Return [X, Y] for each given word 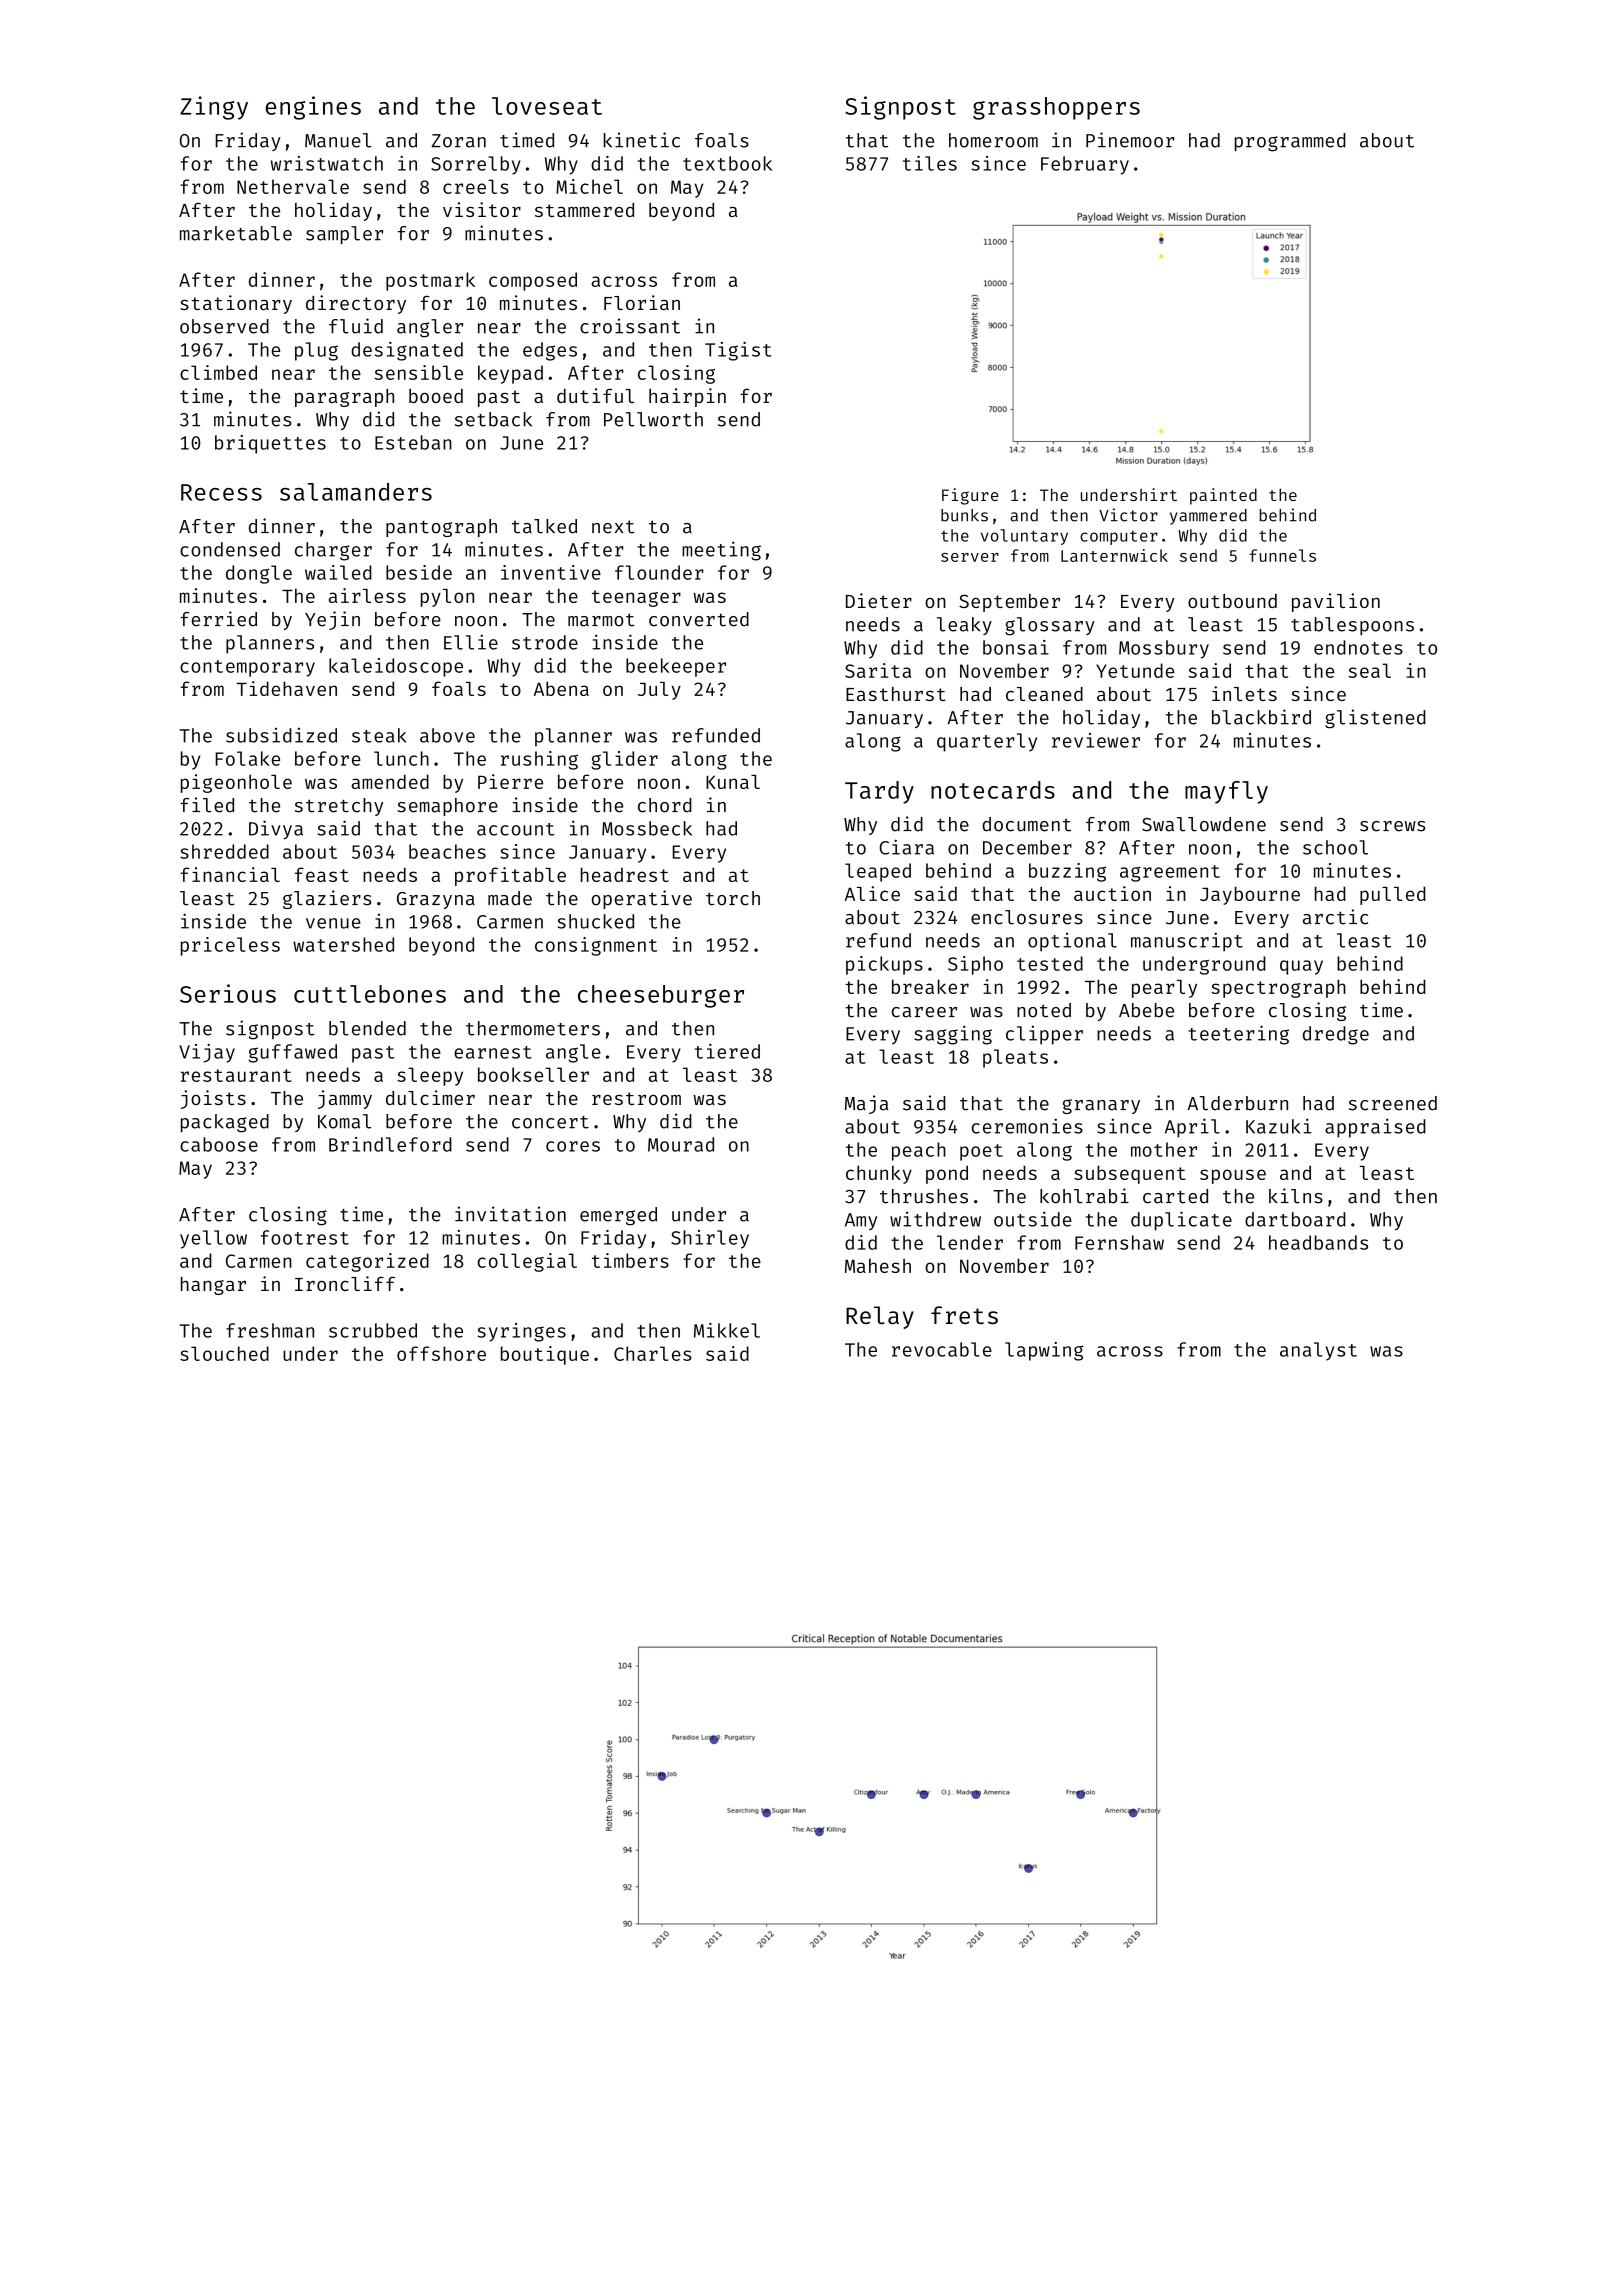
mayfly [1226, 792]
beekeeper [676, 667]
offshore [441, 1353]
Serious [228, 993]
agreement [1170, 873]
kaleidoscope [396, 667]
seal [1370, 670]
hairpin [687, 397]
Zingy [214, 108]
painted [1223, 496]
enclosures [1027, 917]
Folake [247, 758]
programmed [1290, 142]
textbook [727, 163]
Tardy [879, 792]
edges [550, 351]
